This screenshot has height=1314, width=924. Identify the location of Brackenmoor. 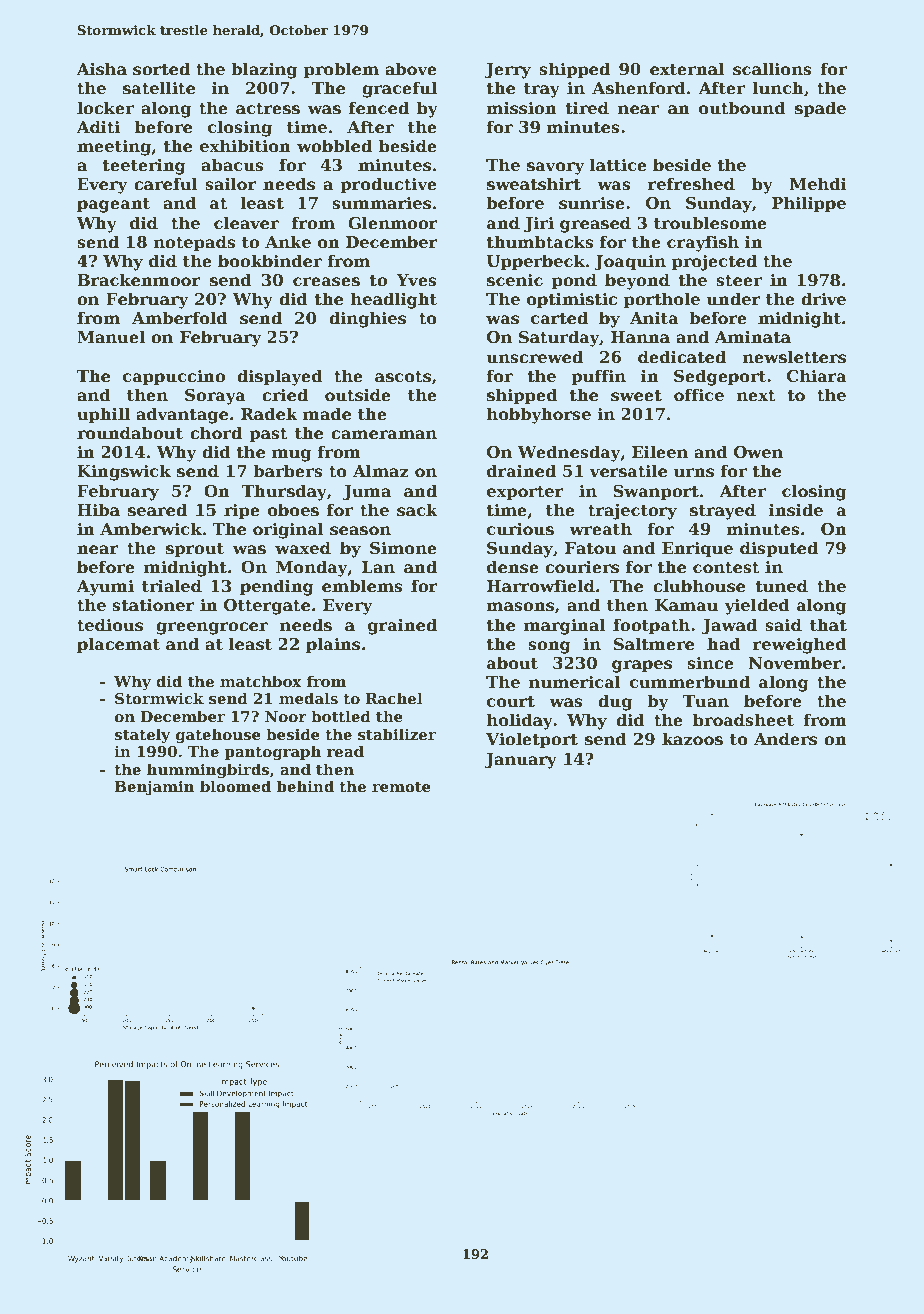
(139, 280).
